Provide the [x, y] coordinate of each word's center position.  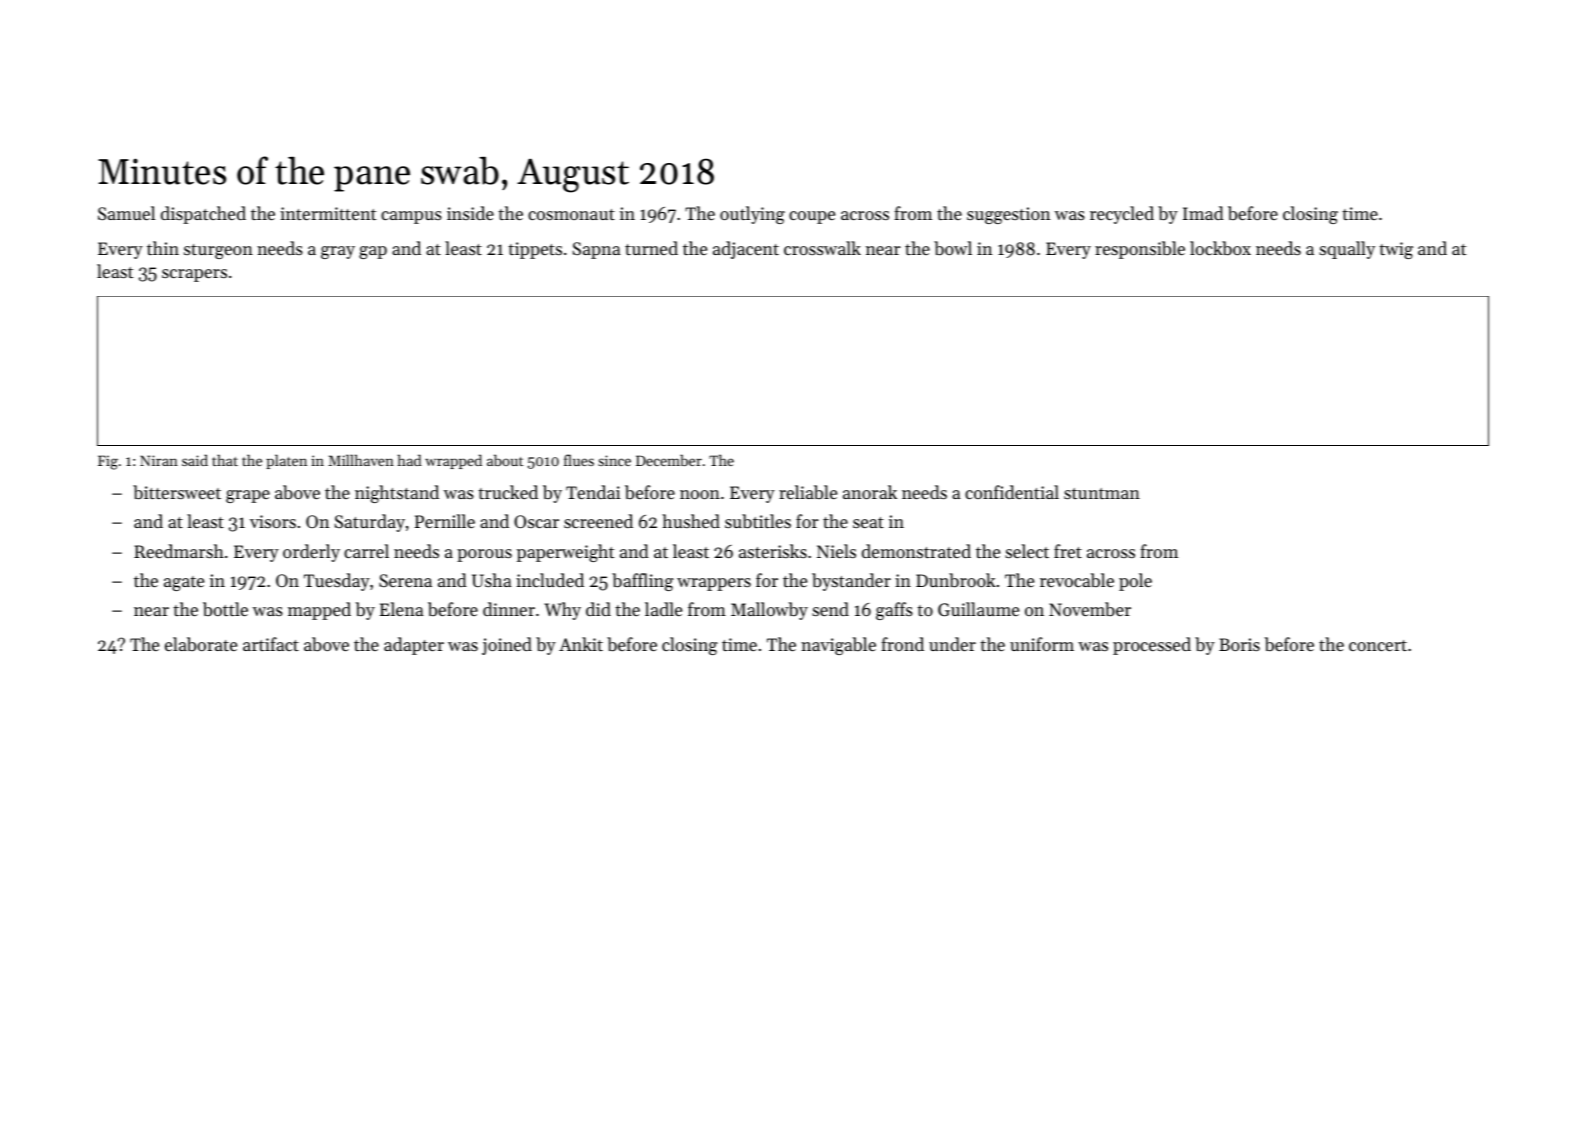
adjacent [746, 250]
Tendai [593, 492]
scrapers [194, 275]
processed [1152, 646]
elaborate [201, 644]
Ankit [581, 644]
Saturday [370, 523]
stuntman [1102, 493]
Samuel [126, 213]
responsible [1140, 250]
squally [1347, 250]
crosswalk [822, 248]
